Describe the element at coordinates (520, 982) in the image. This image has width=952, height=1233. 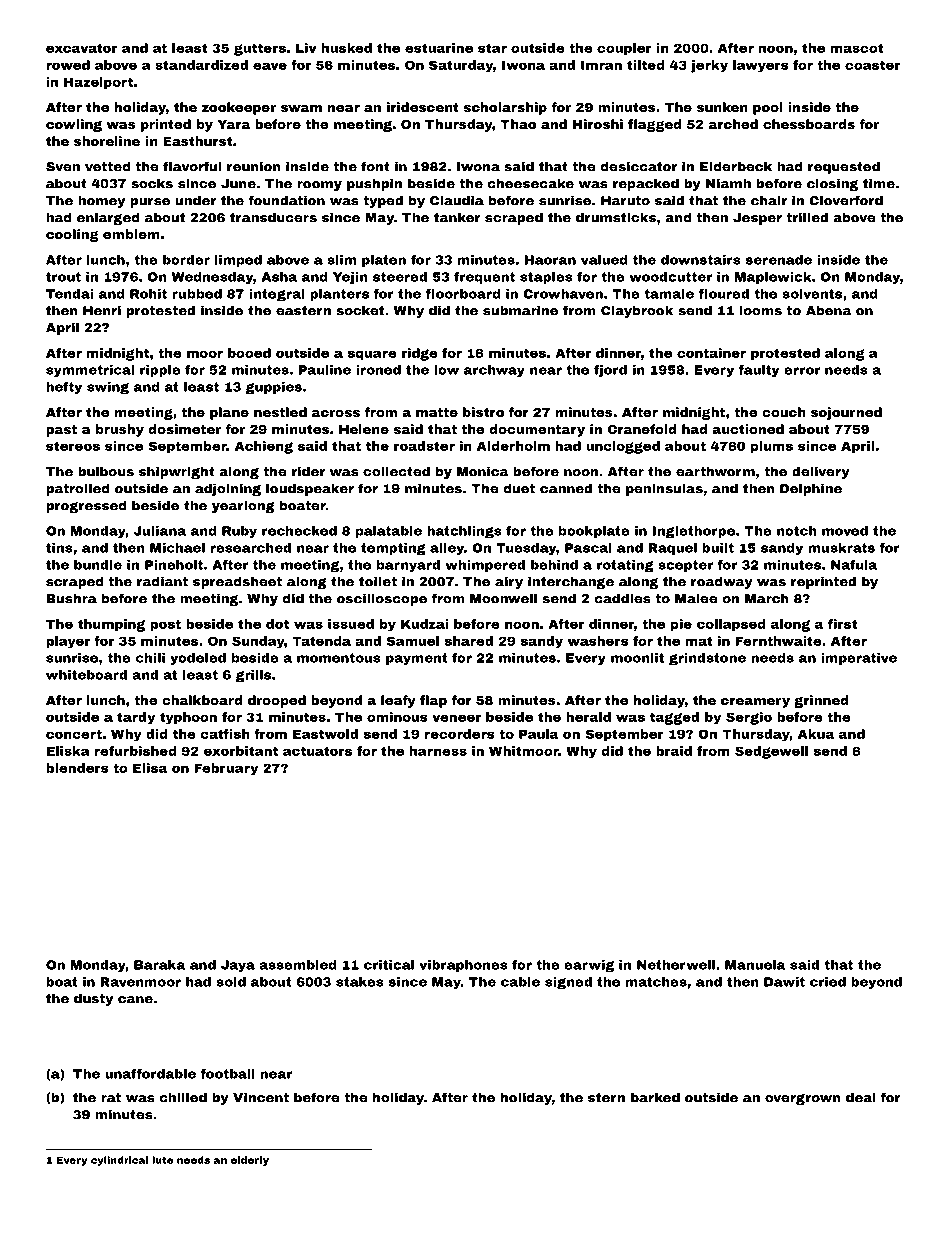
I see `cable` at that location.
